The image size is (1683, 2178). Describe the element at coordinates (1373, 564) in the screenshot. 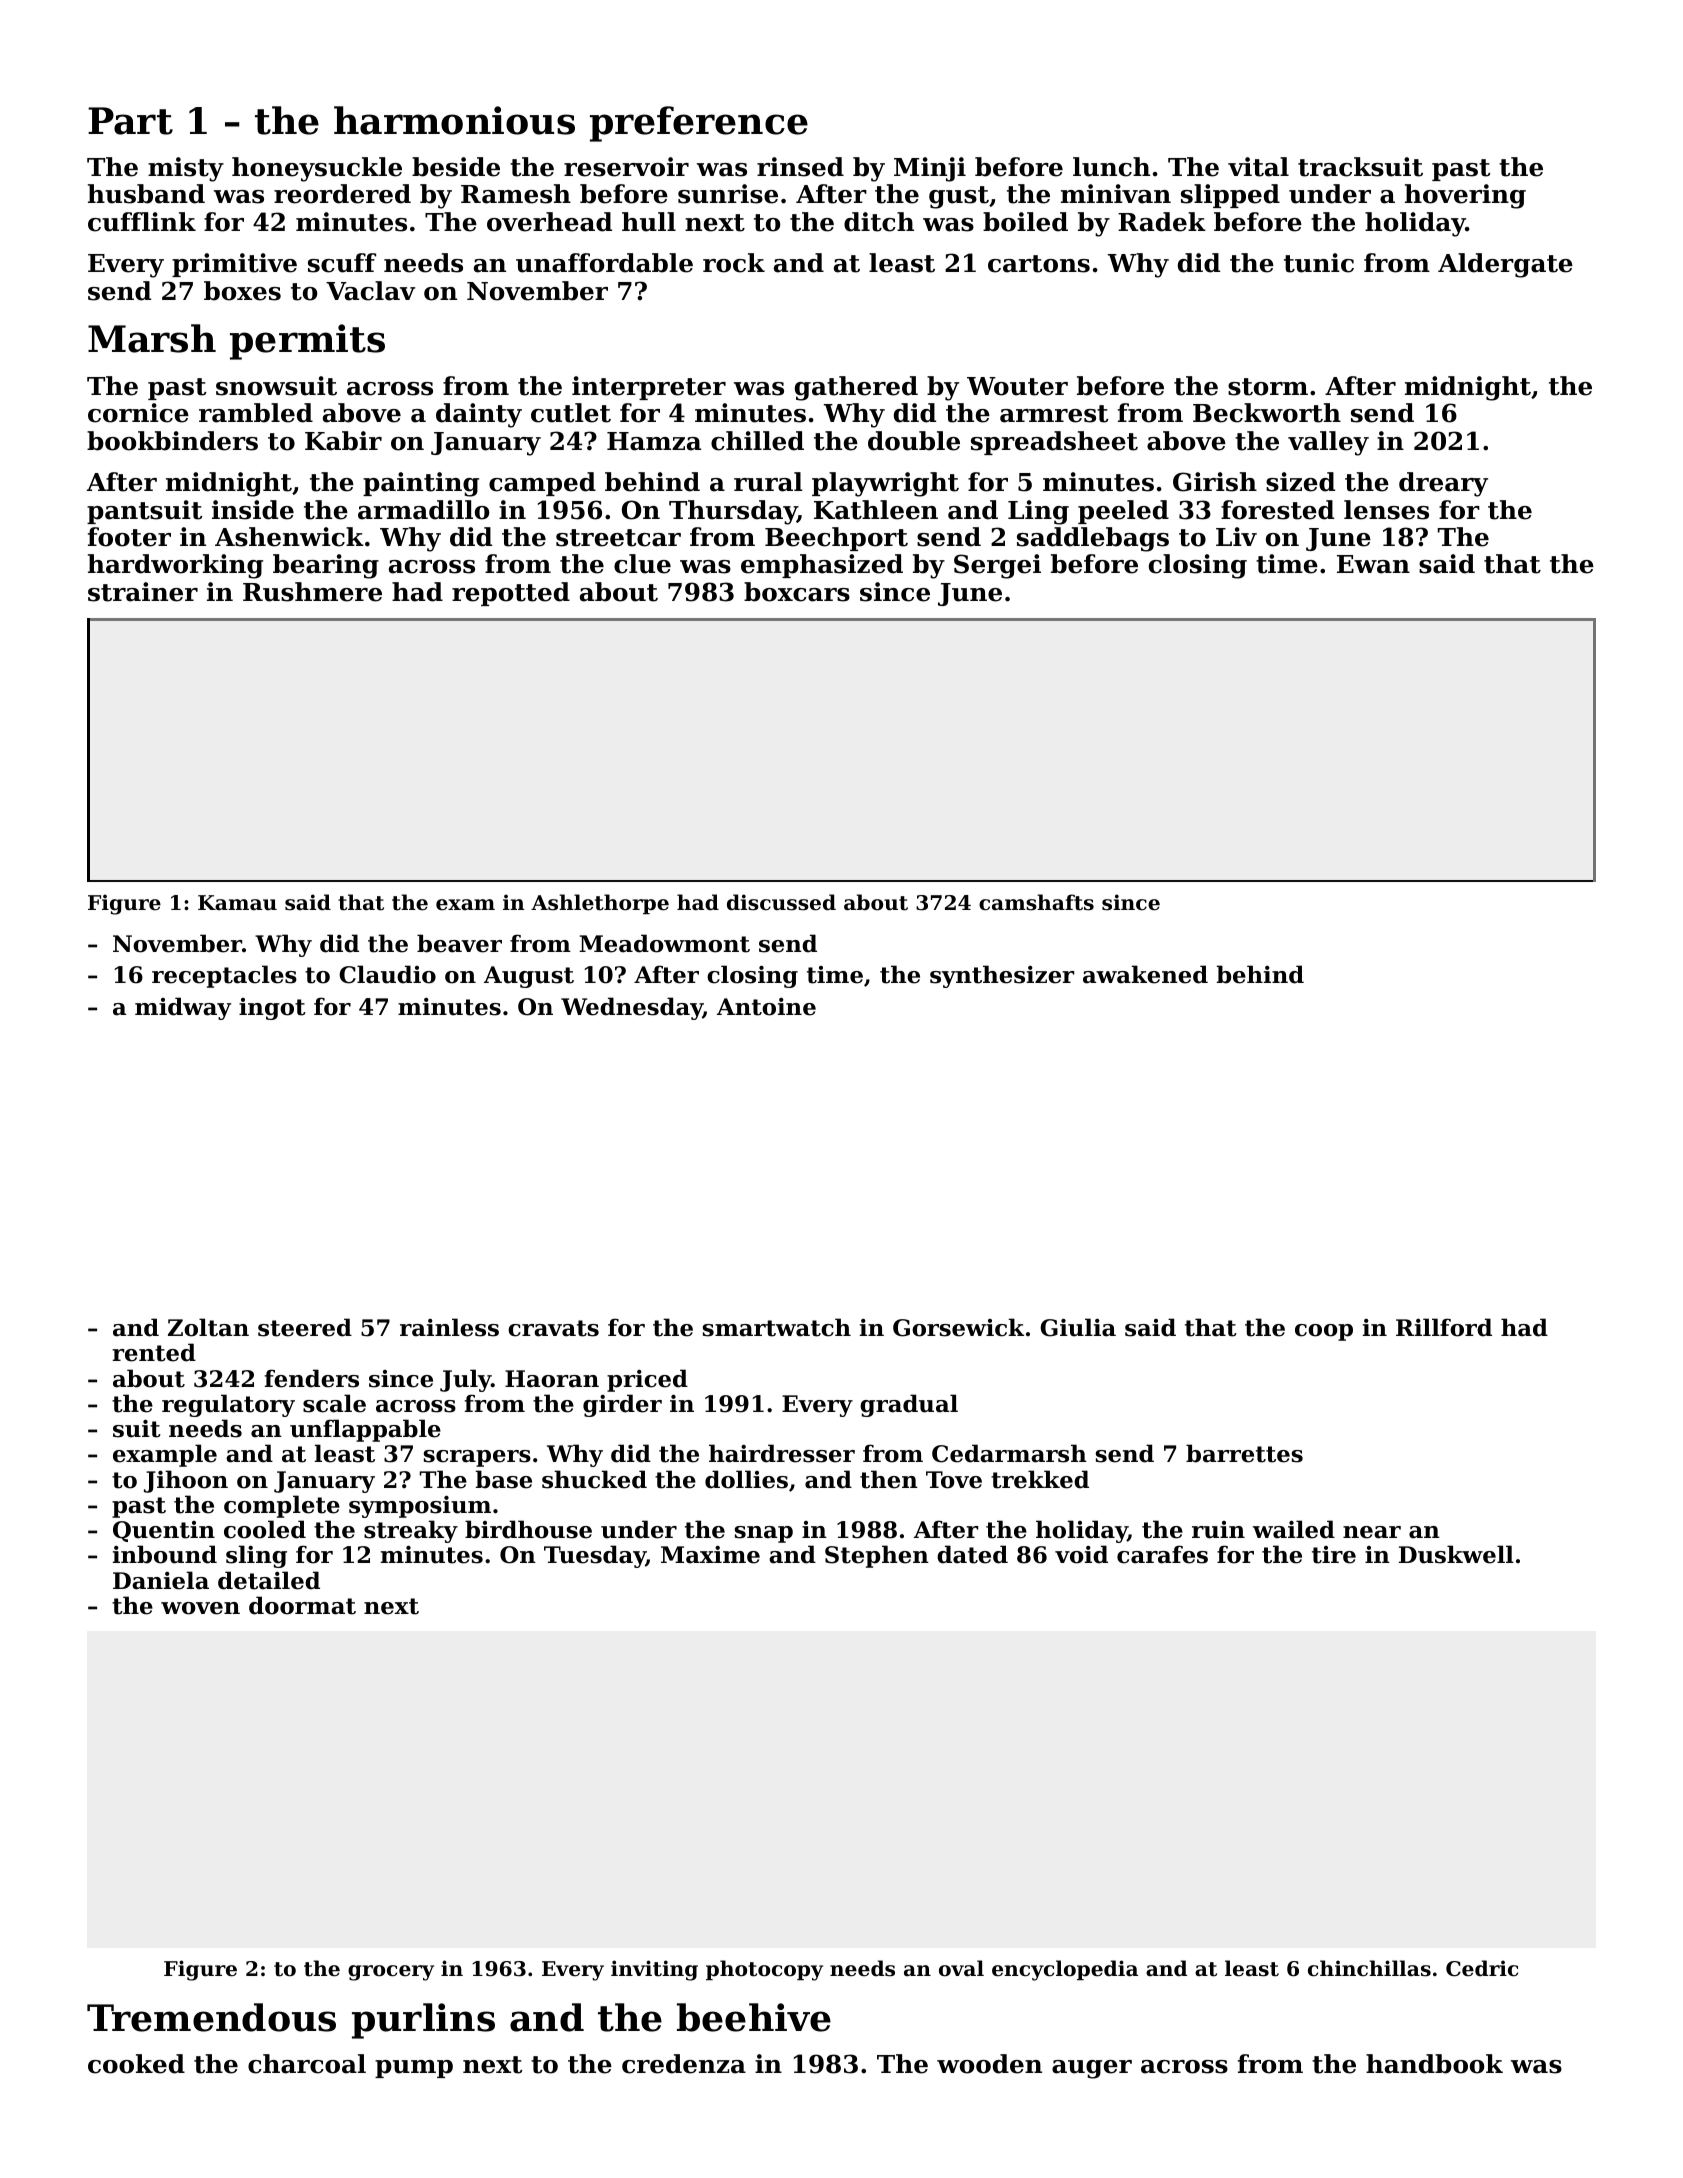

I see `Ewan` at that location.
